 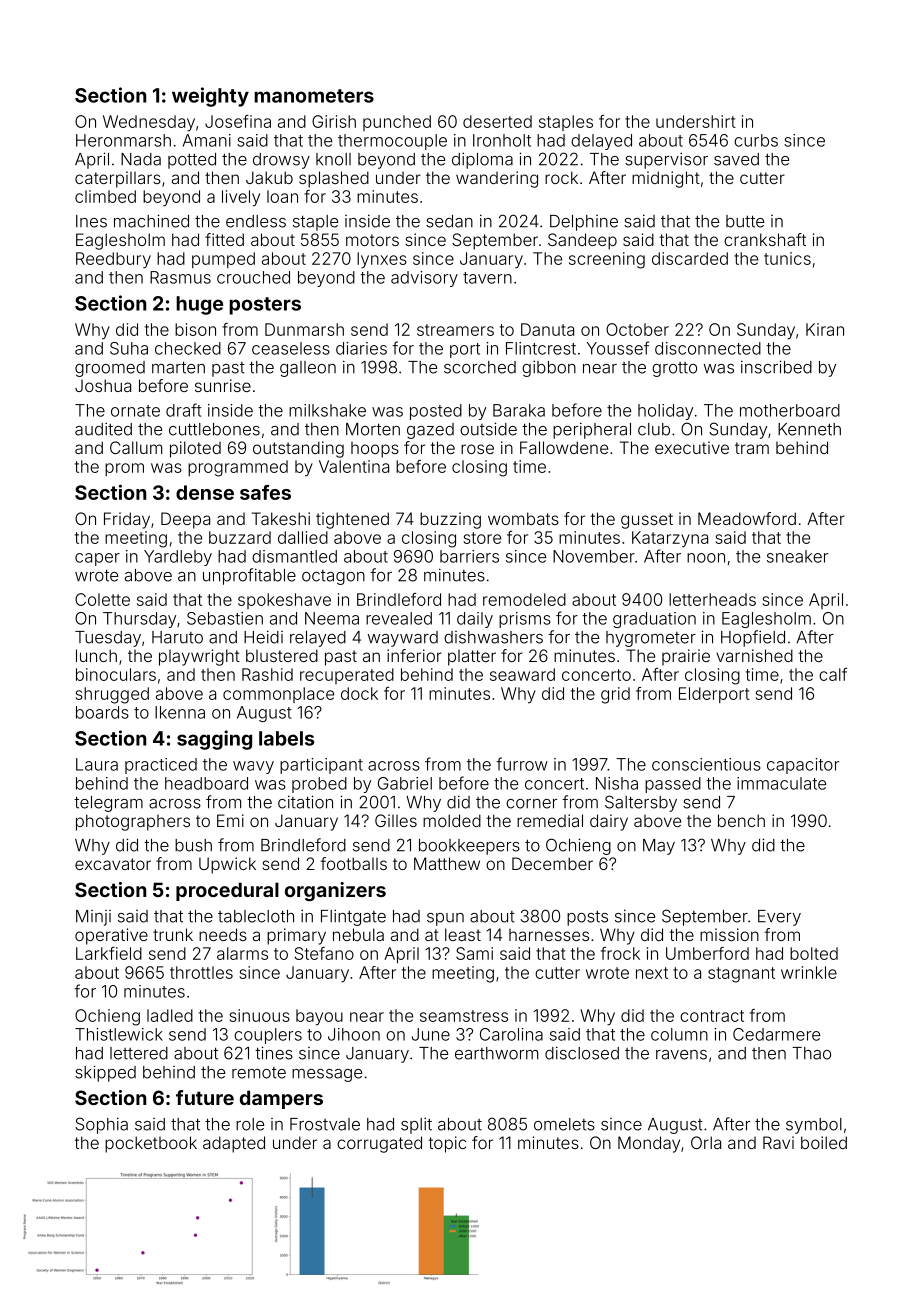 I want to click on role, so click(x=250, y=1124).
